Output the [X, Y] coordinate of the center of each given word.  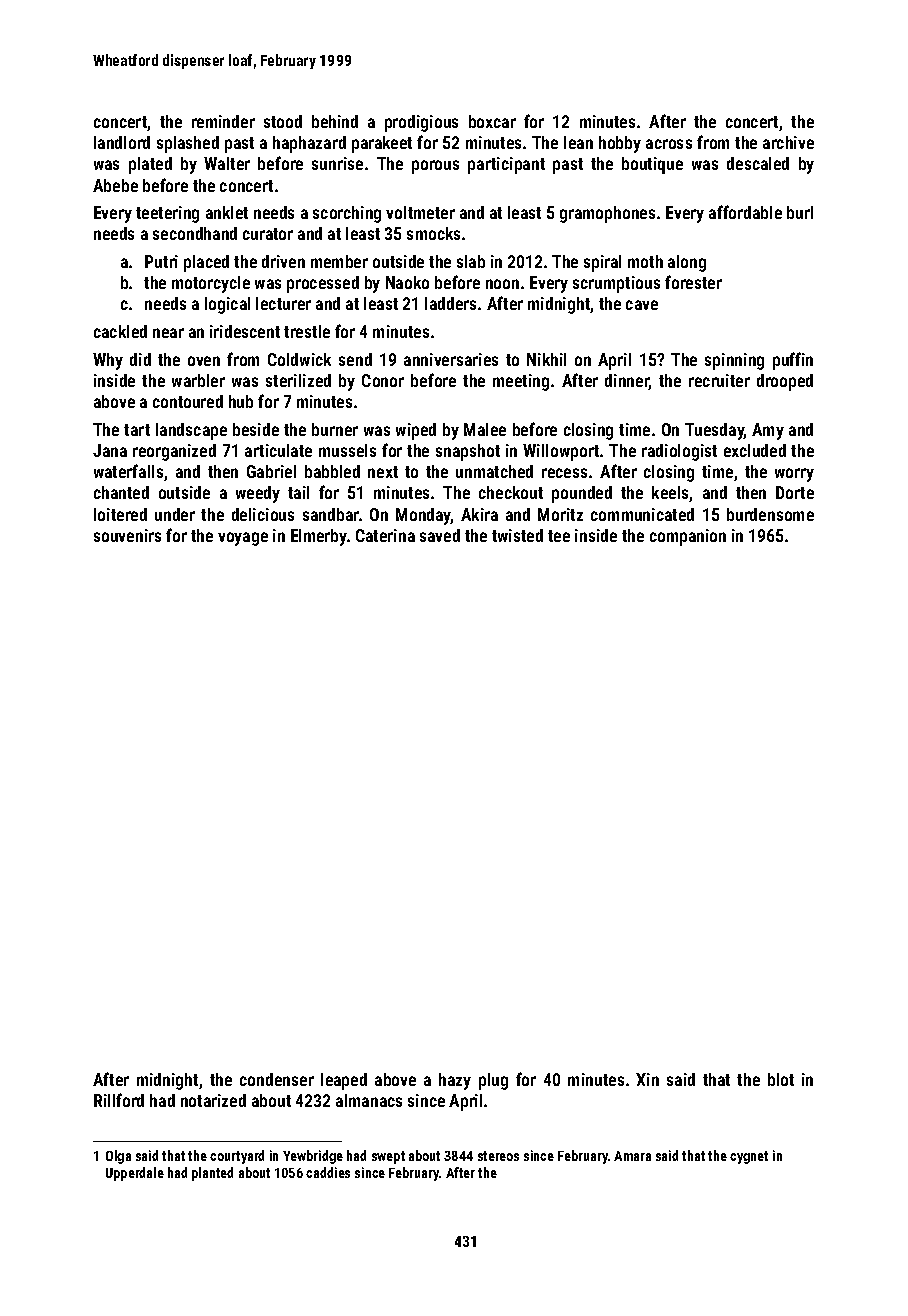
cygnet [749, 1157]
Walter [227, 163]
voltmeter [420, 212]
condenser [277, 1079]
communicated [642, 514]
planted [212, 1174]
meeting [521, 382]
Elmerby [319, 537]
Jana [110, 450]
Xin [647, 1079]
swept [388, 1157]
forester [693, 282]
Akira [479, 514]
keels [671, 494]
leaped [344, 1081]
